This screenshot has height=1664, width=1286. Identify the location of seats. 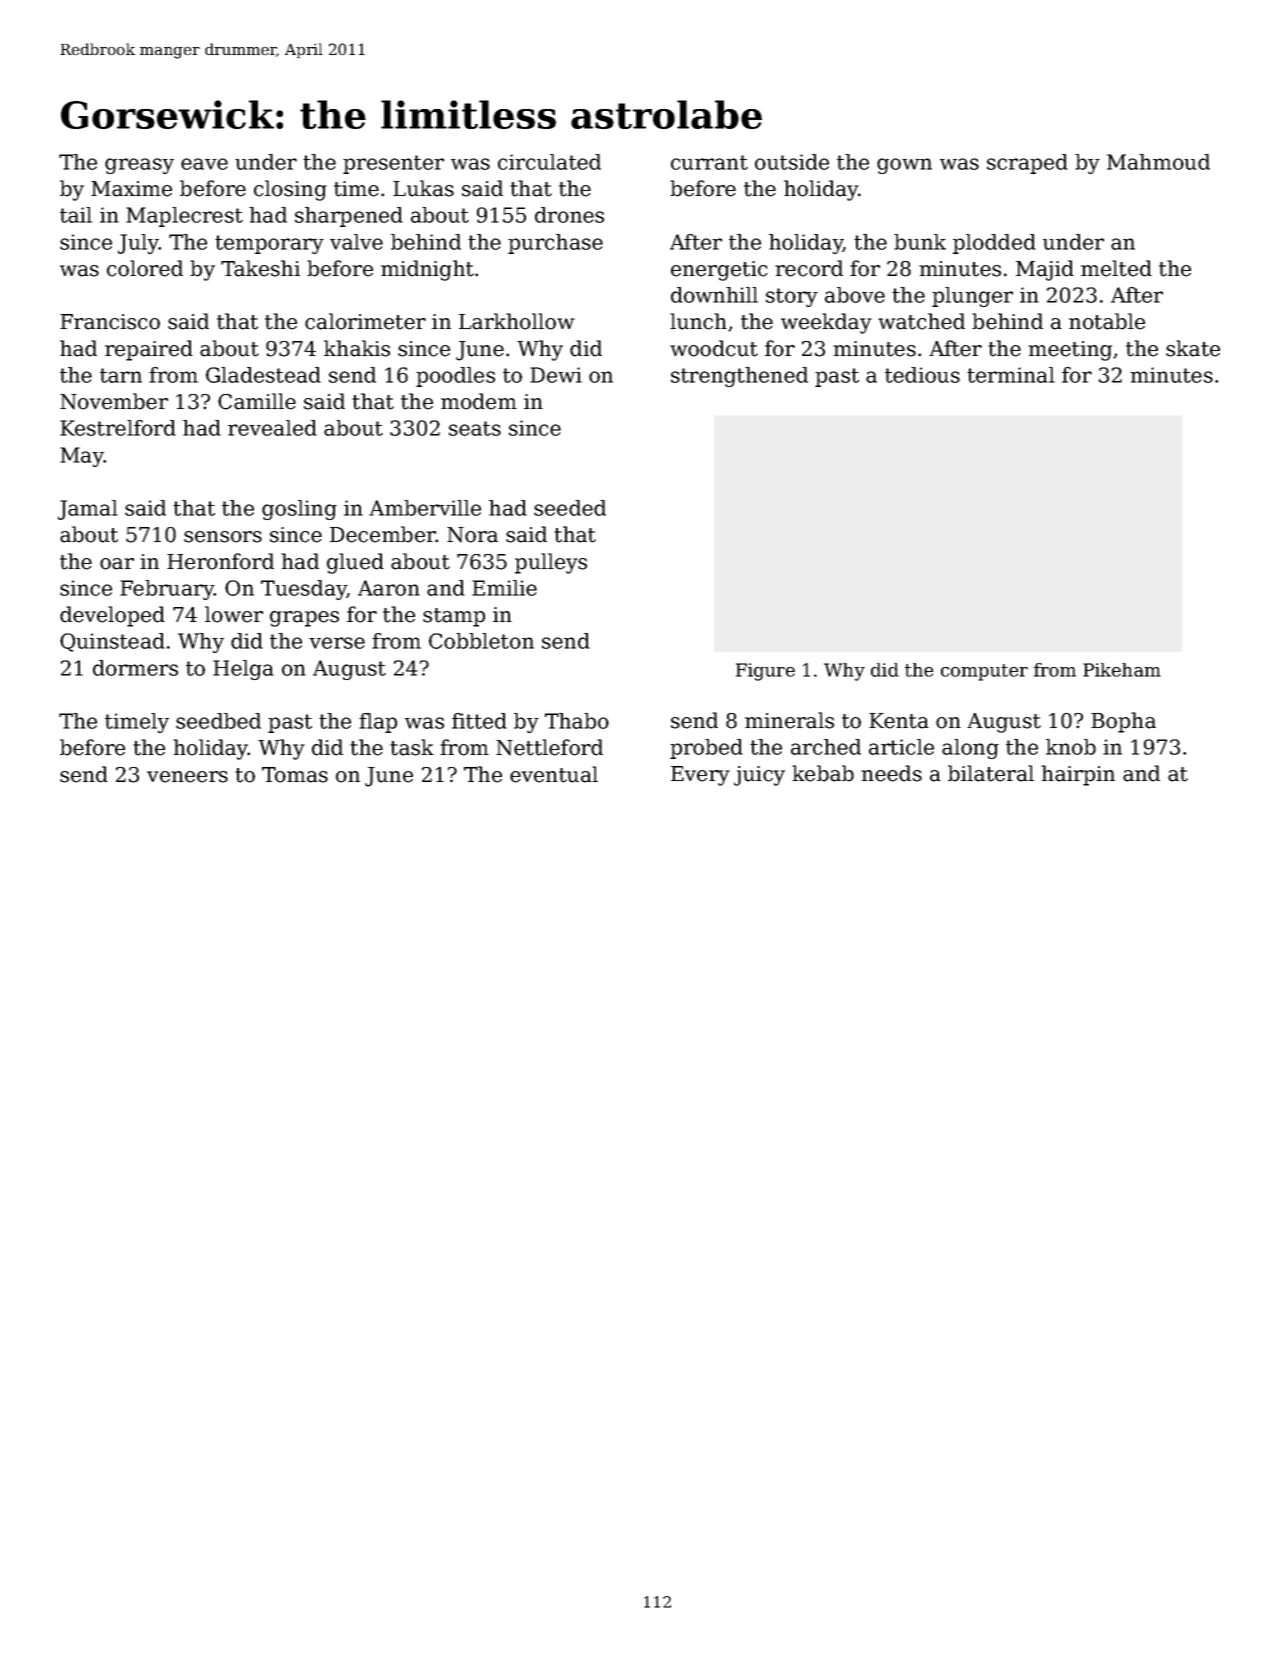
(475, 428).
